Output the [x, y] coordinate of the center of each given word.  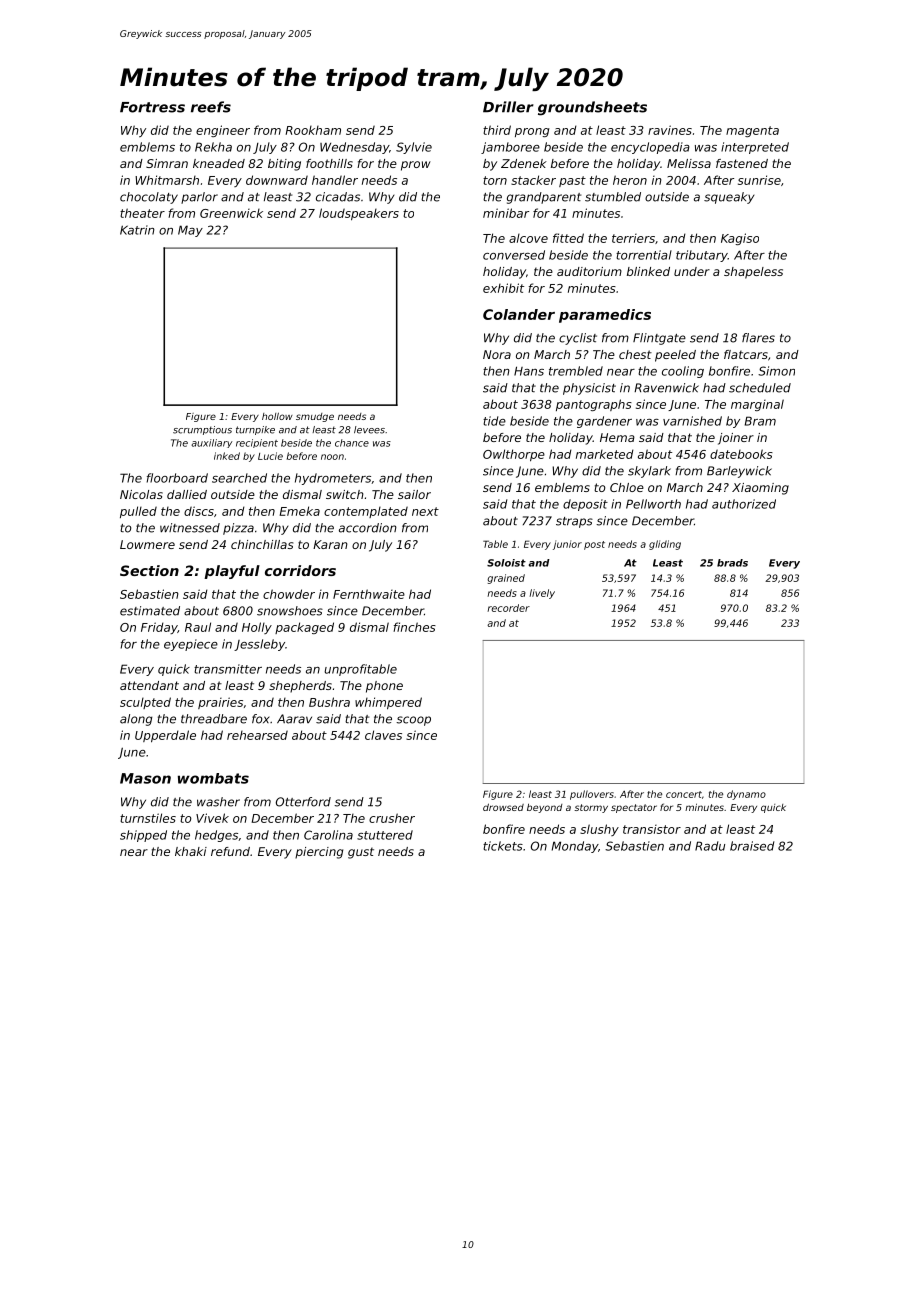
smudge [315, 417]
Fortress [152, 107]
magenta [752, 131]
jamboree [510, 148]
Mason [145, 778]
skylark [649, 472]
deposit [585, 505]
